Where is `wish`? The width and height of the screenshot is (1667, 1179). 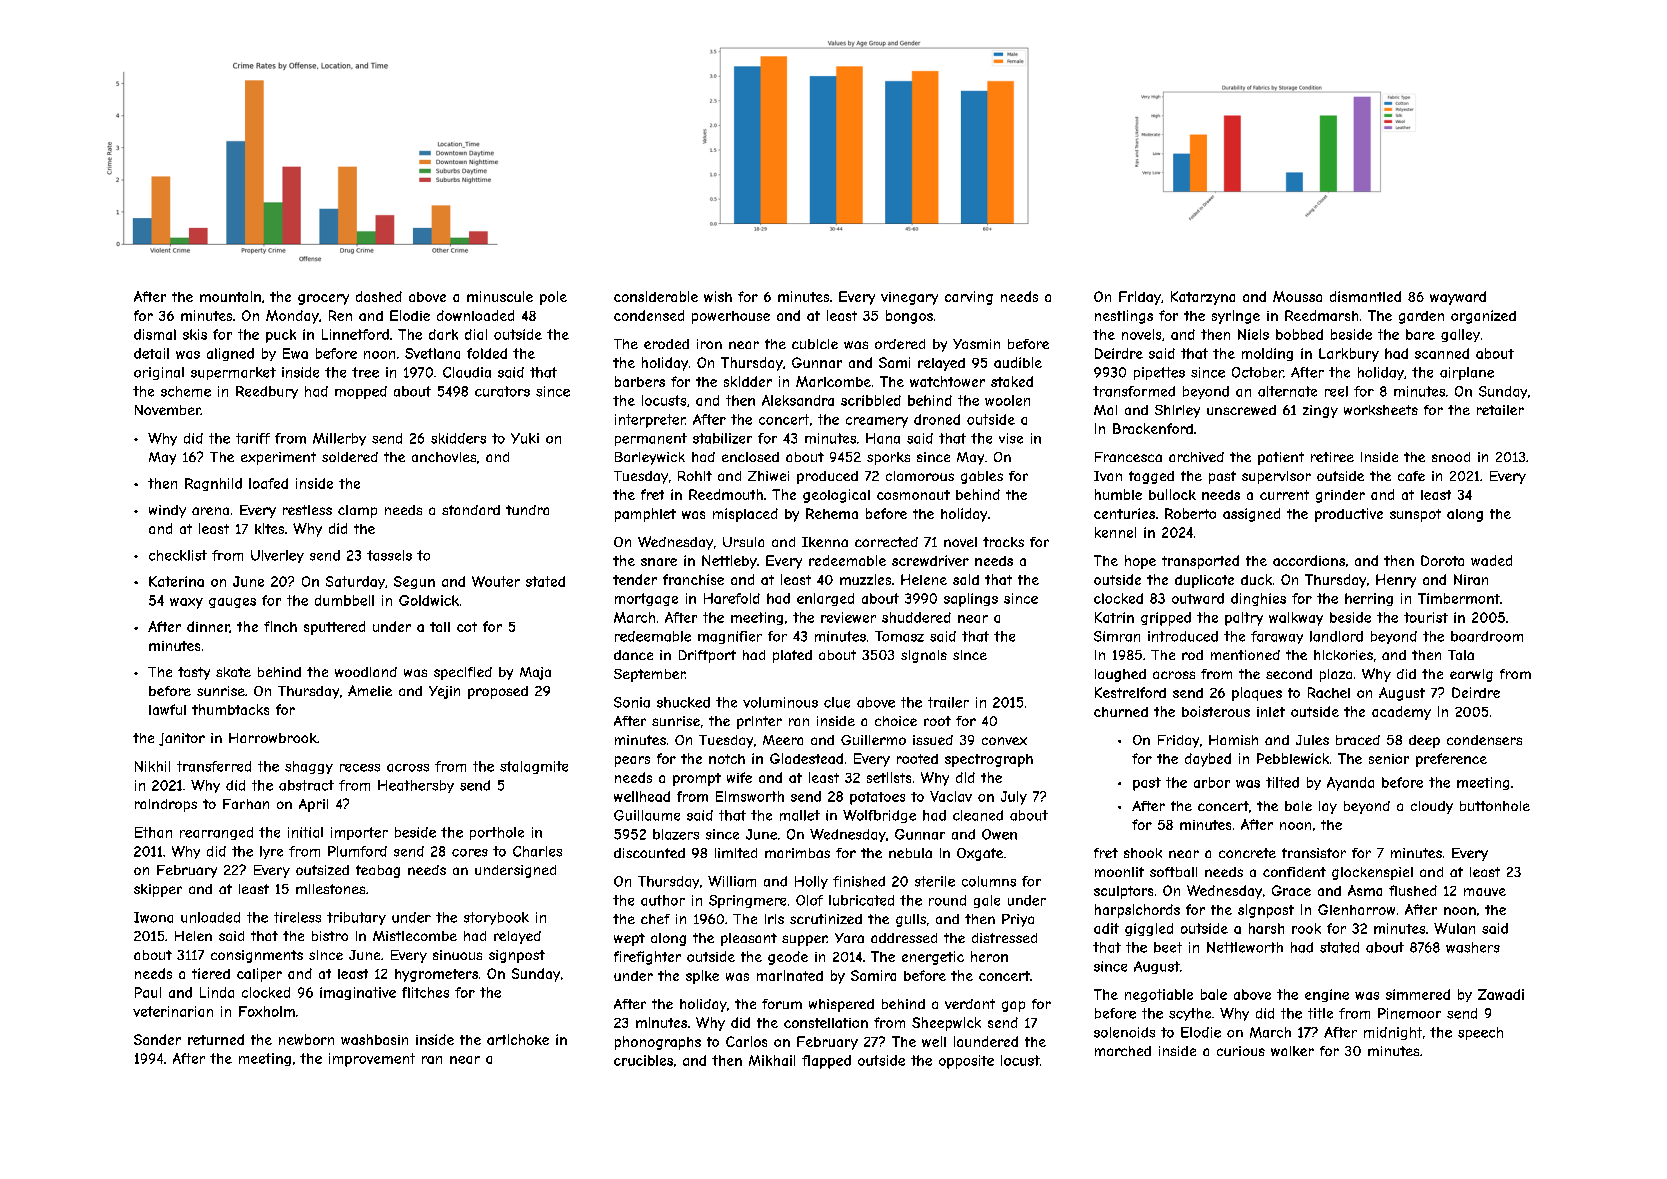
wish is located at coordinates (718, 296).
